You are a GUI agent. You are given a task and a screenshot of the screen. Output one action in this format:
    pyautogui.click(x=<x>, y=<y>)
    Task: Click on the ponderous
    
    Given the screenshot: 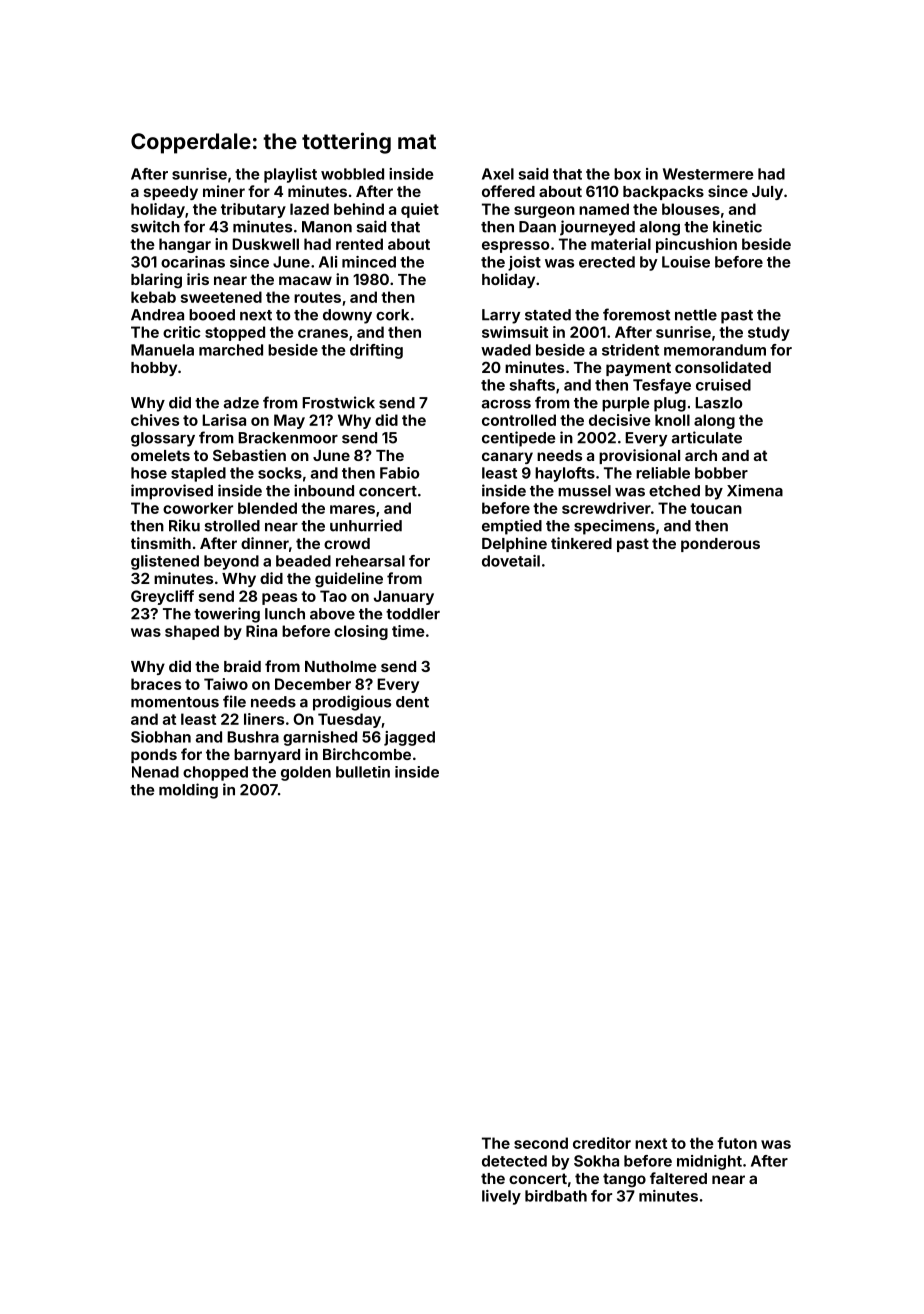 What is the action you would take?
    pyautogui.click(x=720, y=545)
